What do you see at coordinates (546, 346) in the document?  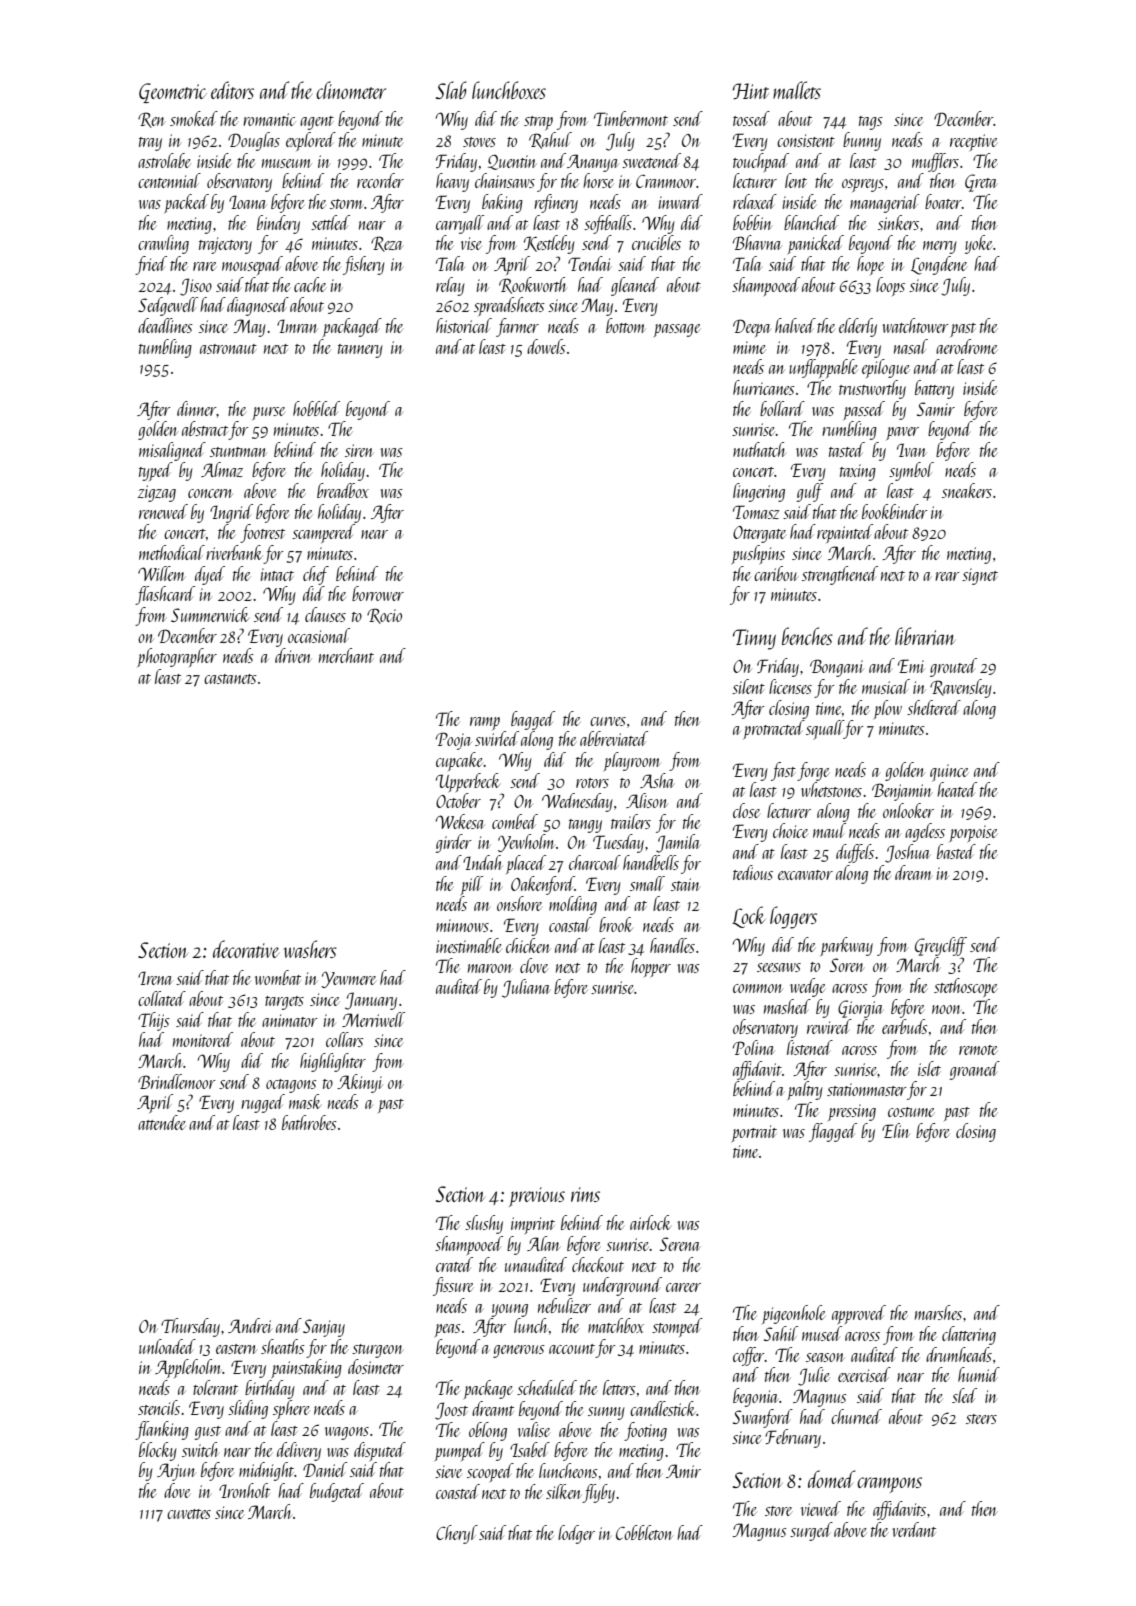 I see `dowels` at bounding box center [546, 346].
